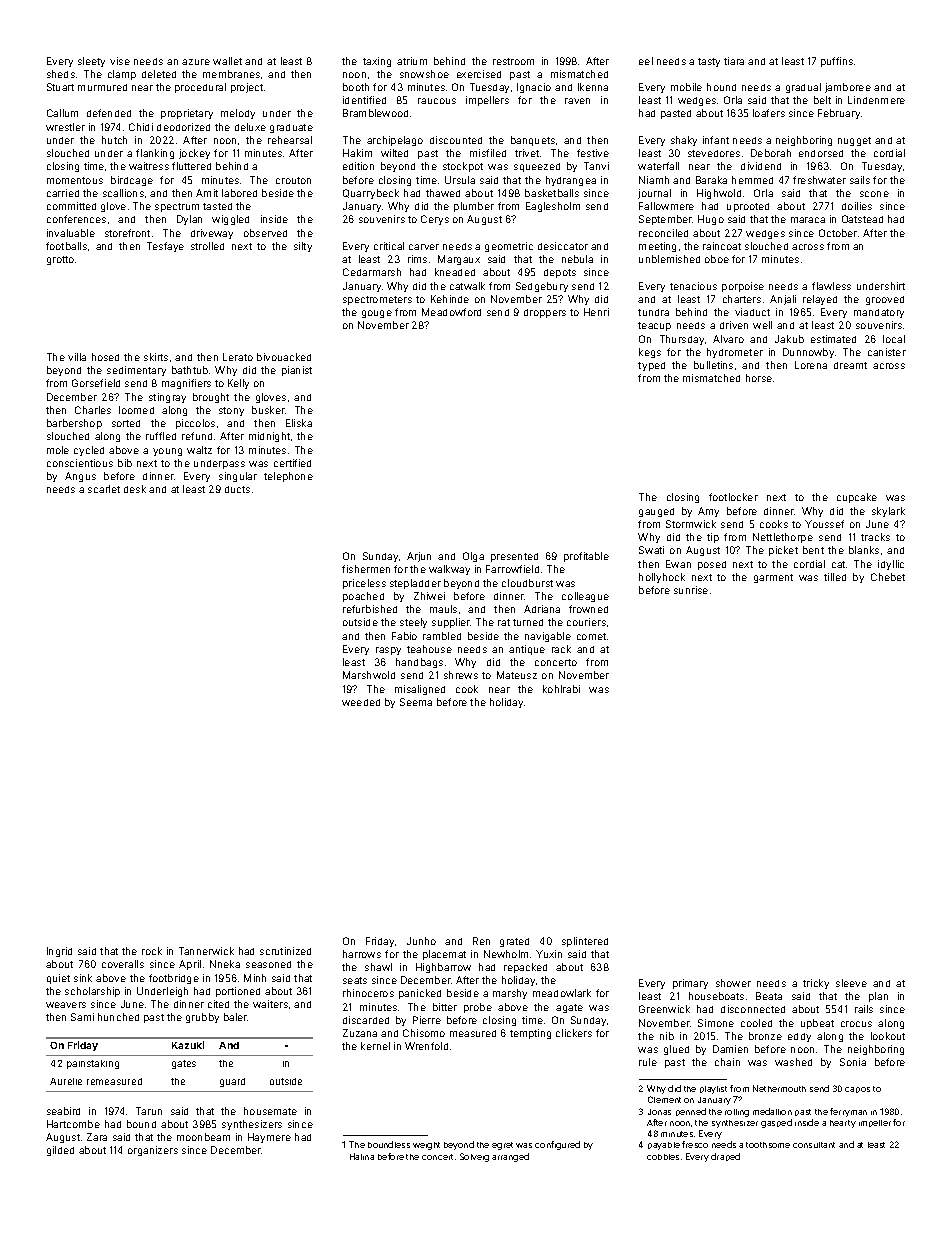 The height and width of the screenshot is (1233, 952). I want to click on journal, so click(654, 194).
